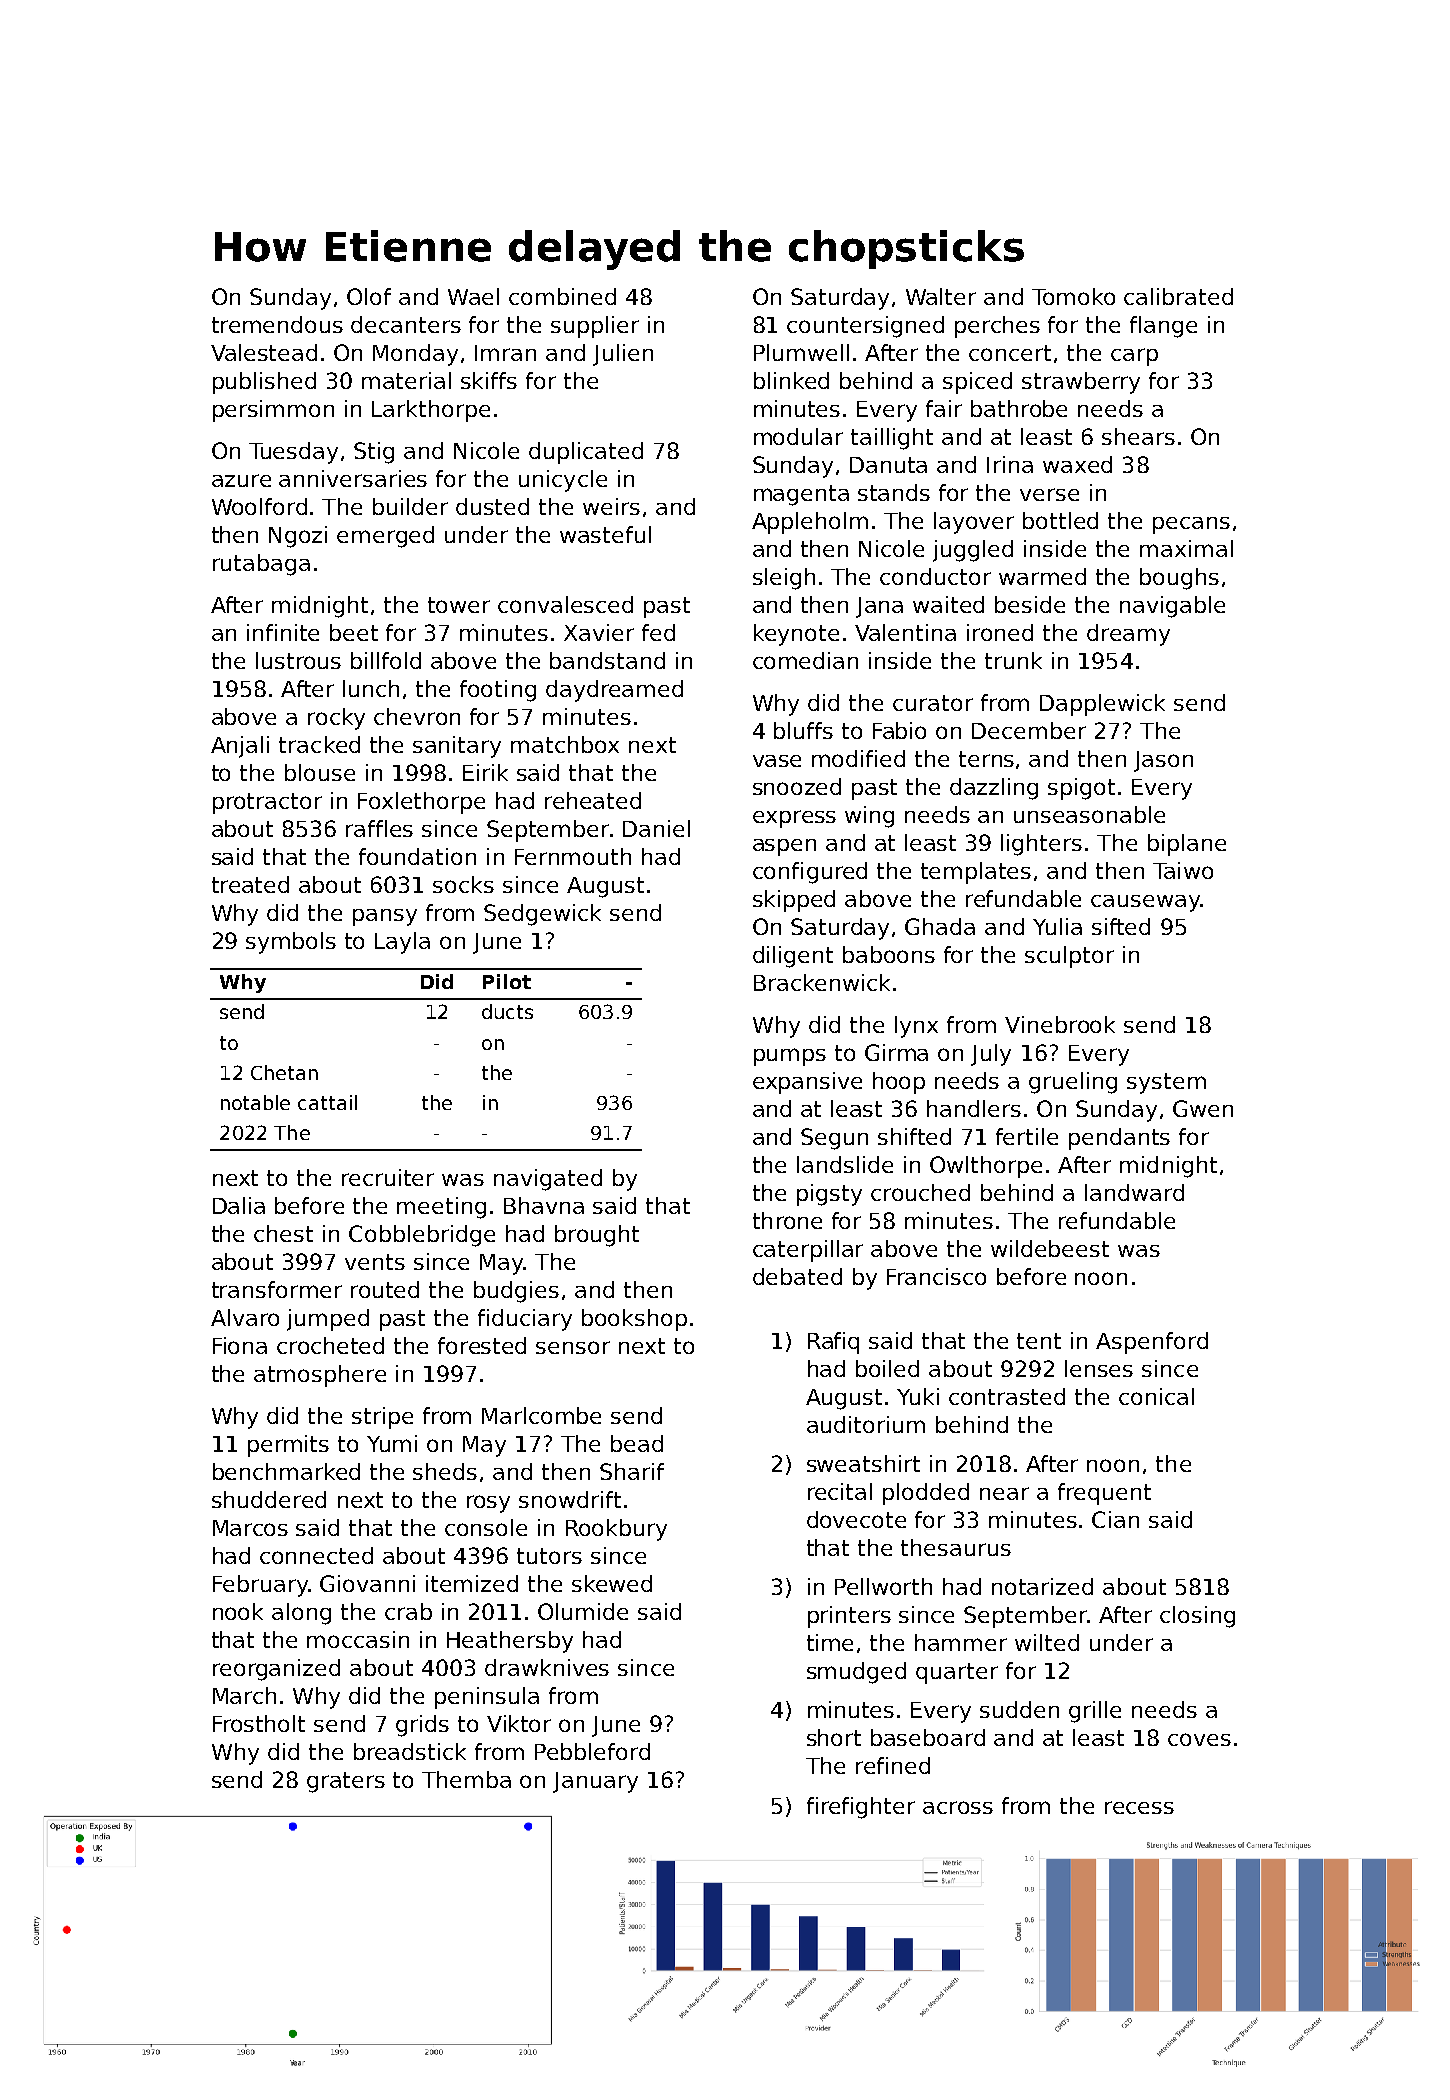 The width and height of the screenshot is (1450, 2100). What do you see at coordinates (466, 1779) in the screenshot?
I see `Themba` at bounding box center [466, 1779].
